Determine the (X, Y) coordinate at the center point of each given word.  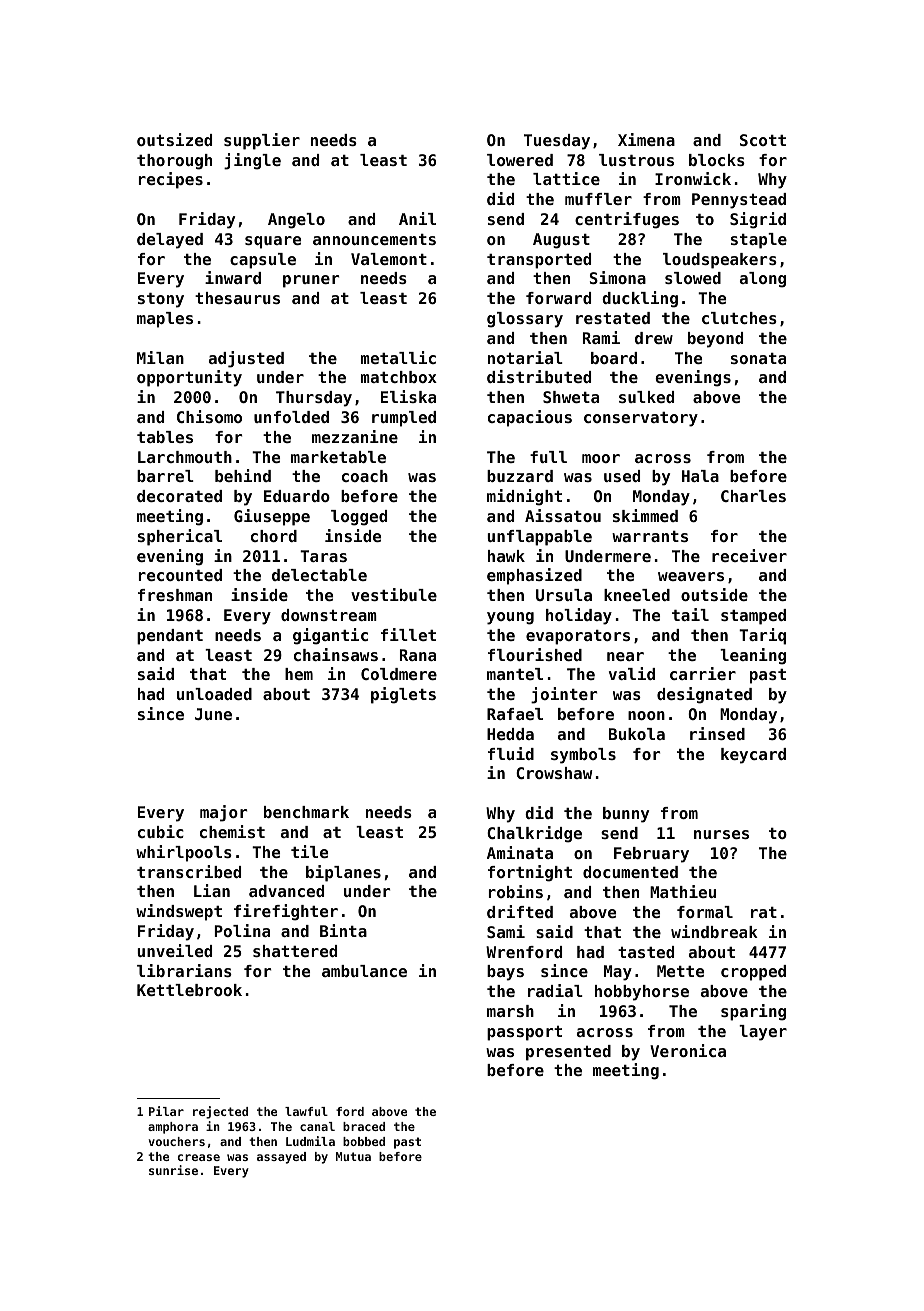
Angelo (296, 221)
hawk (506, 556)
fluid (511, 753)
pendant (170, 637)
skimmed (645, 515)
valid (632, 673)
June (213, 714)
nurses (721, 834)
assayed (281, 1158)
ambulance (364, 971)
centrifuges (627, 220)
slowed (693, 278)
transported (539, 261)
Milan (160, 357)
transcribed (189, 871)
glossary (525, 320)
